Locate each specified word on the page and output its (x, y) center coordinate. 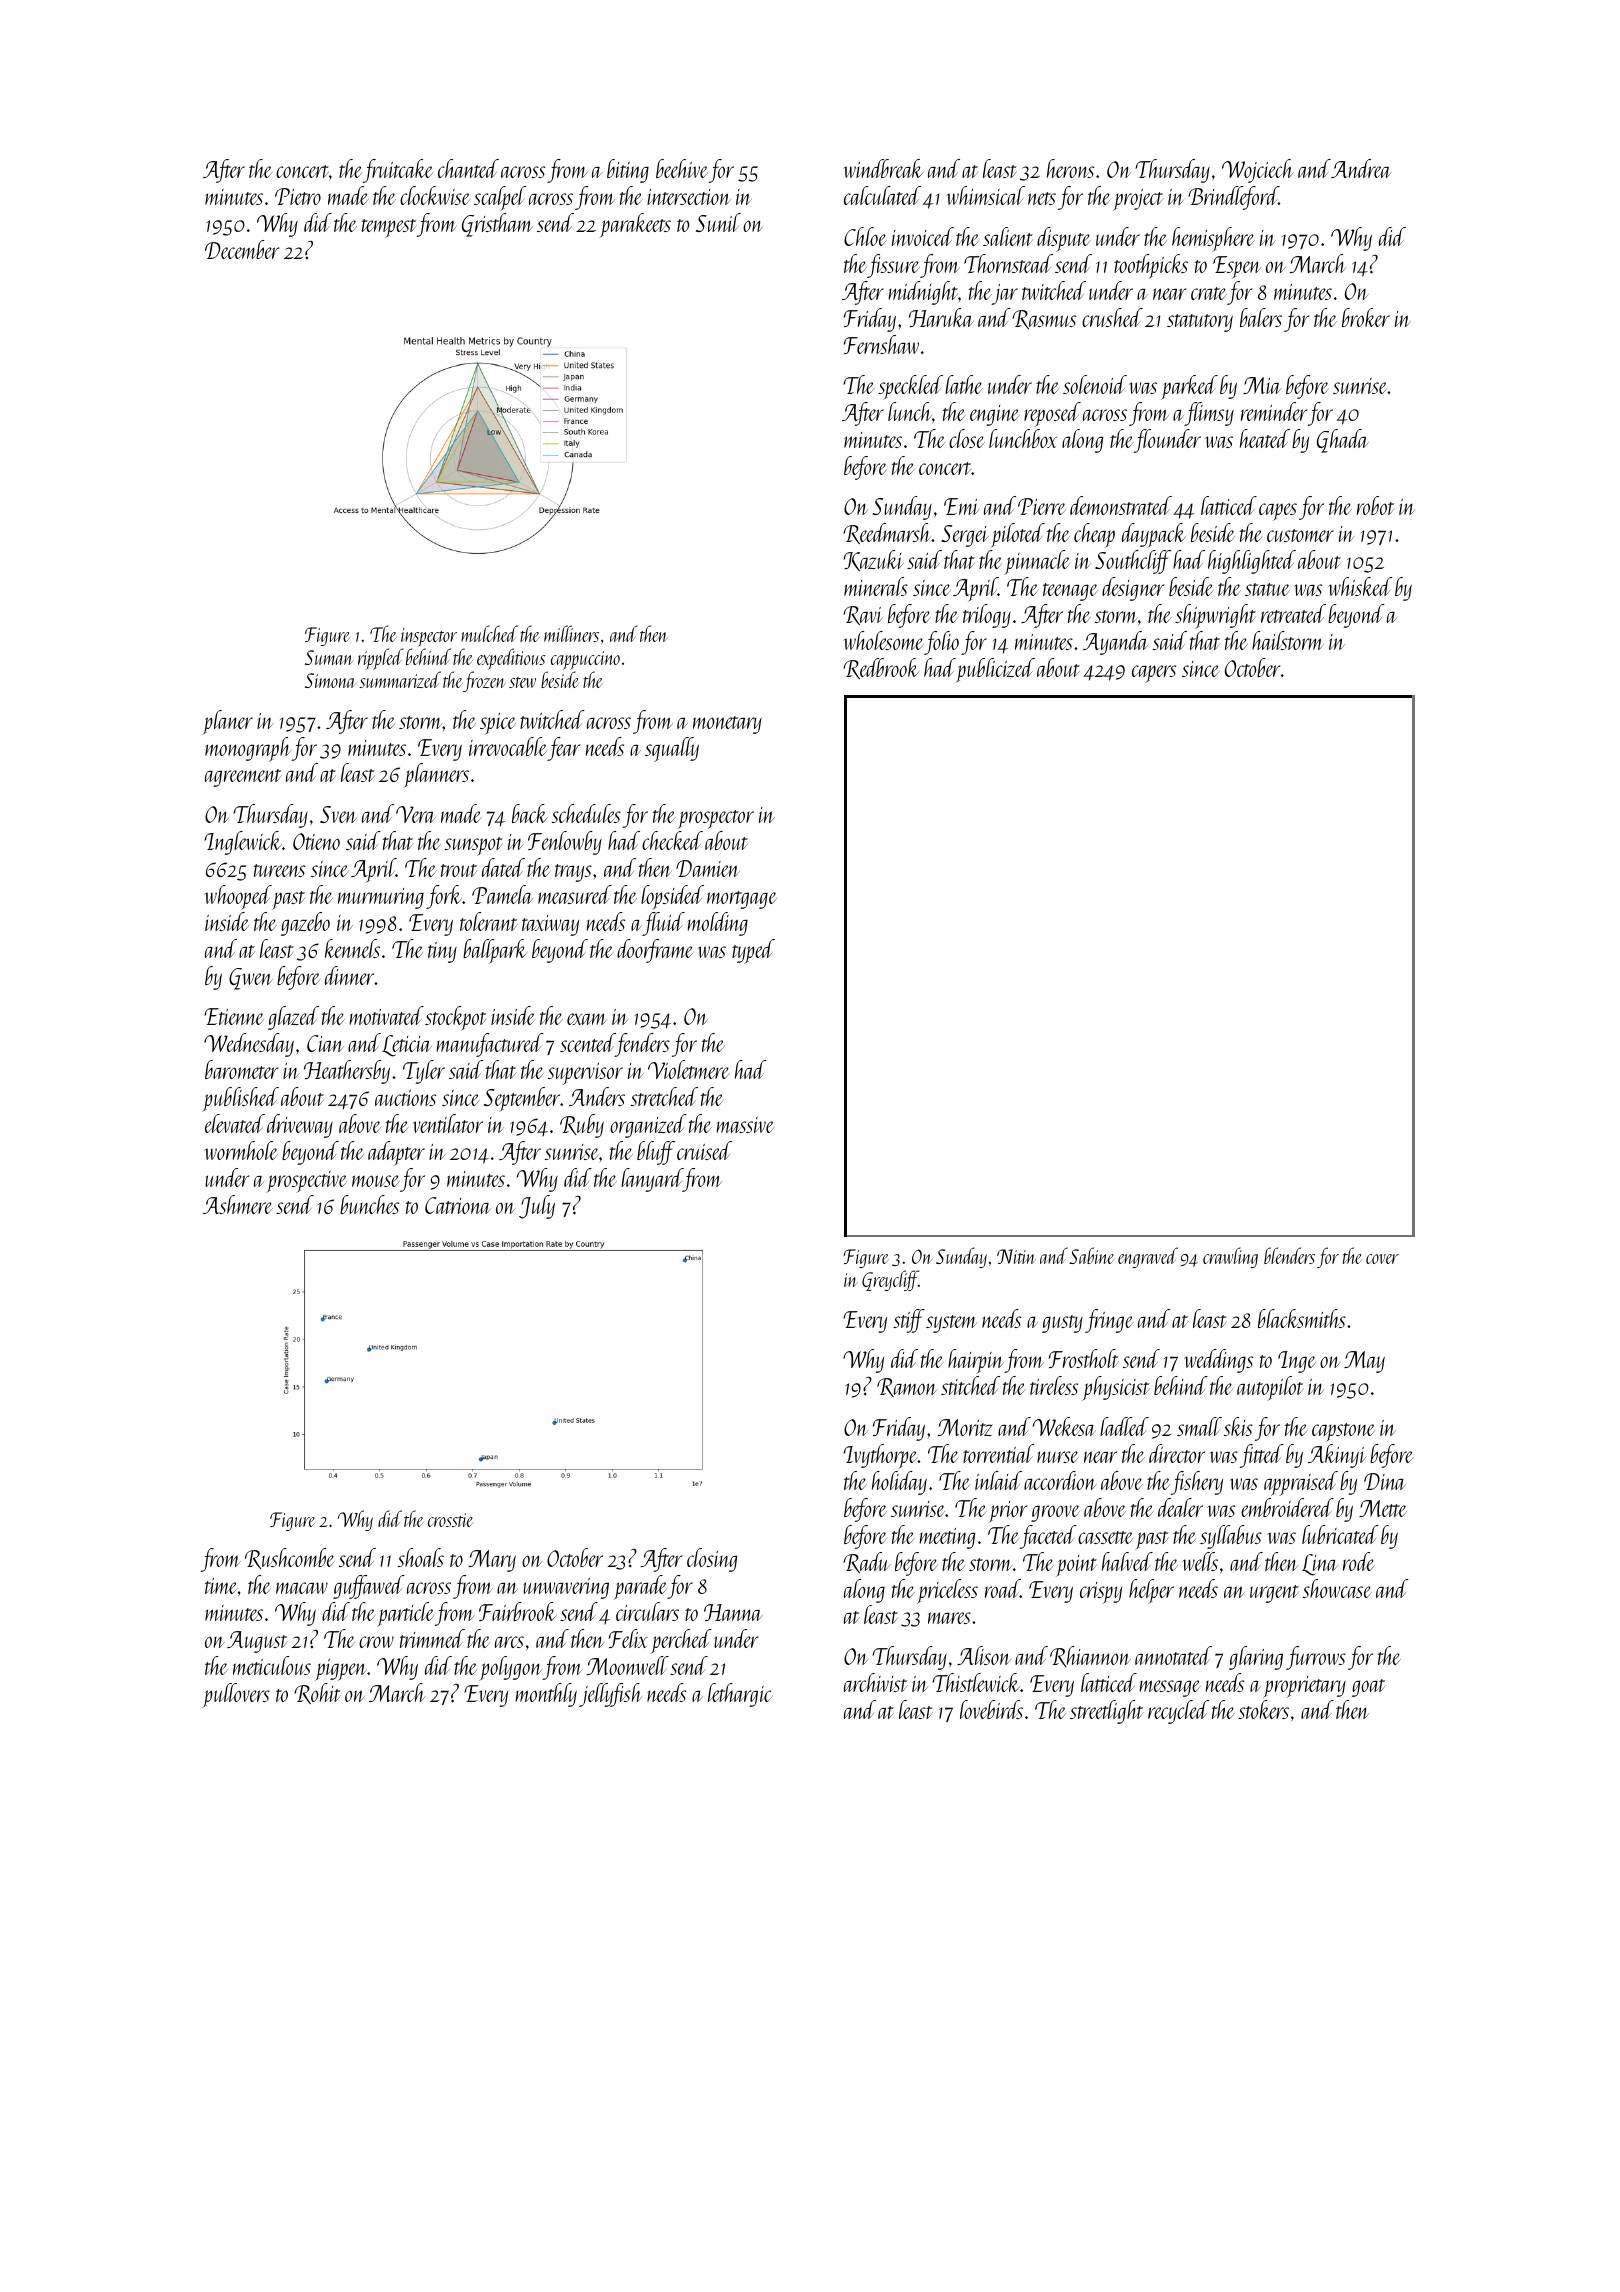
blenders (1289, 1255)
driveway (300, 1126)
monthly (546, 1695)
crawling (1230, 1257)
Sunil (718, 222)
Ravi (863, 615)
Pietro (298, 196)
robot (1376, 505)
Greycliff (890, 1280)
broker (1366, 317)
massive (745, 1125)
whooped (238, 897)
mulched (489, 633)
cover (1382, 1259)
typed (753, 951)
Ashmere (238, 1204)
